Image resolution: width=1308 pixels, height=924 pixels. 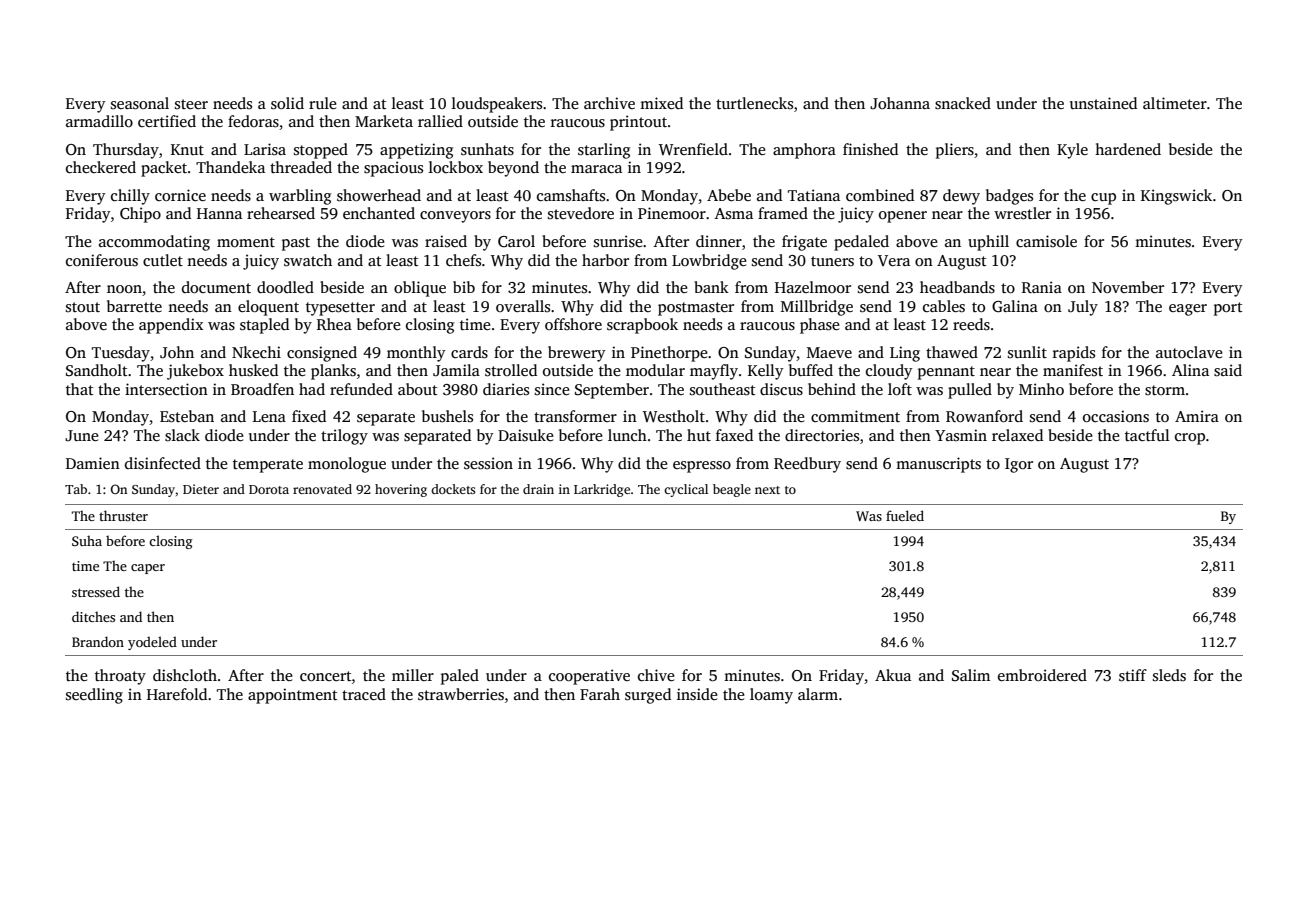 I want to click on snacked, so click(x=963, y=103).
